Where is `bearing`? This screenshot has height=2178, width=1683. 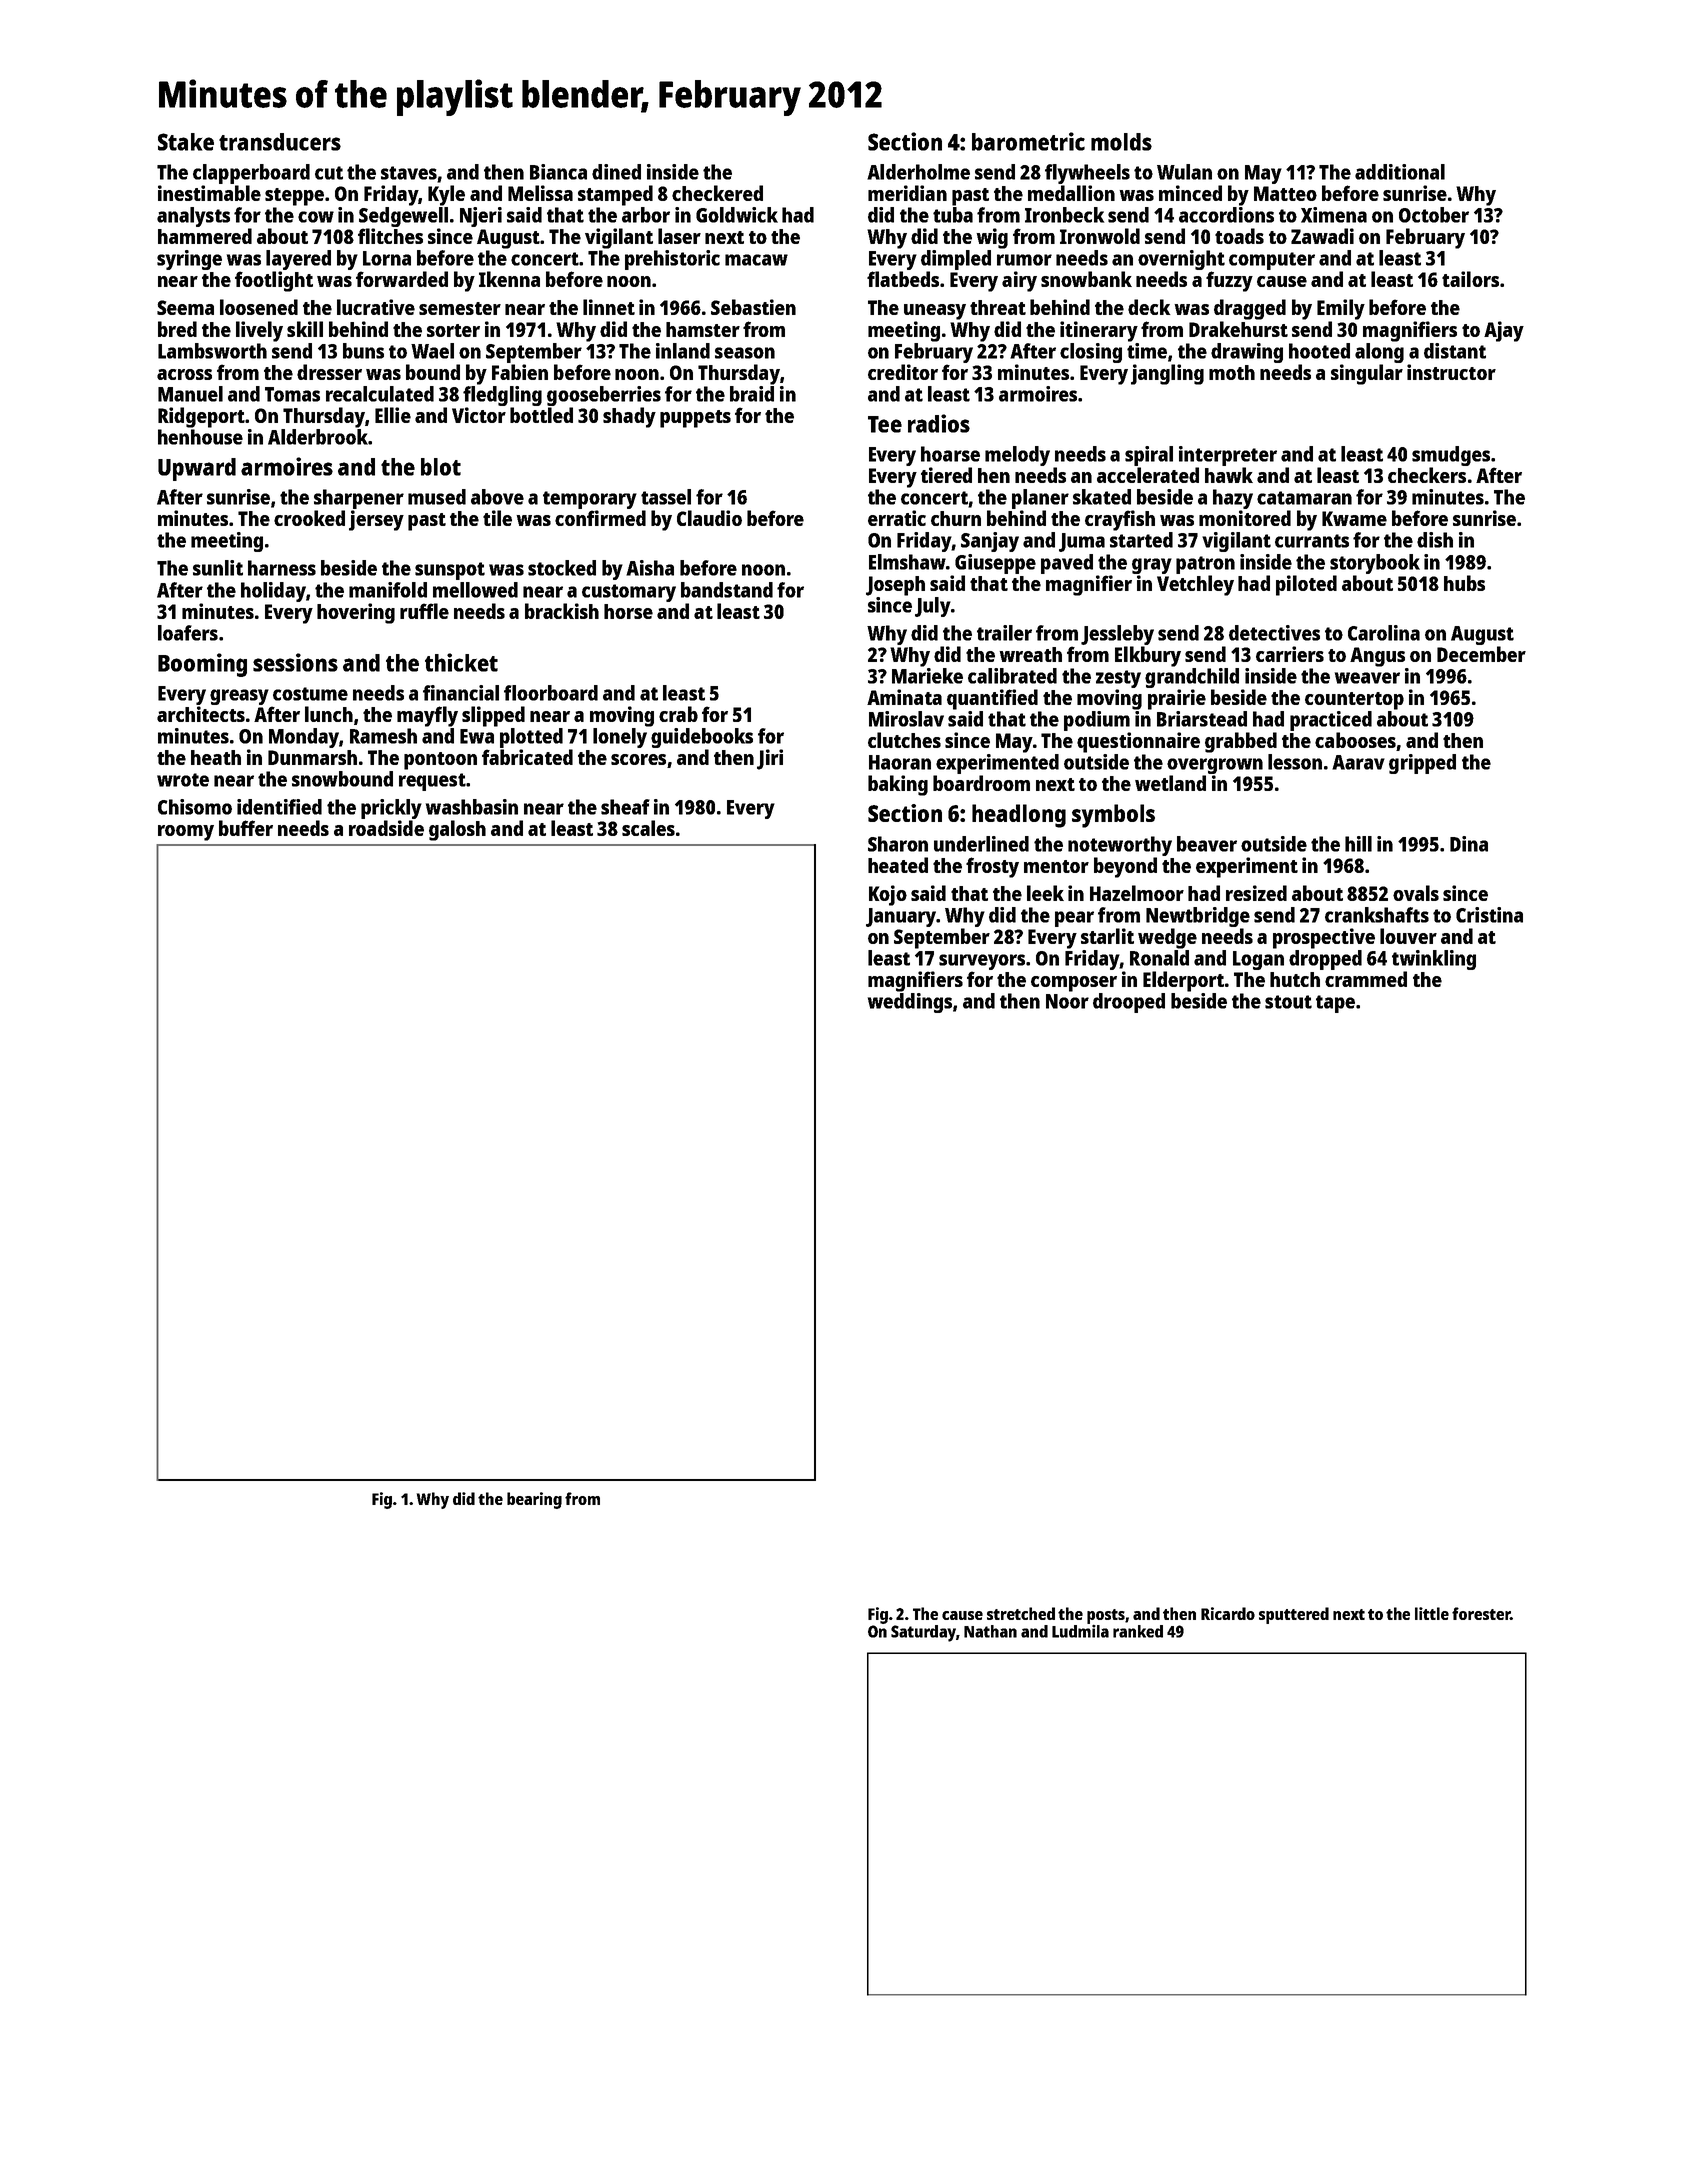 bearing is located at coordinates (534, 1500).
